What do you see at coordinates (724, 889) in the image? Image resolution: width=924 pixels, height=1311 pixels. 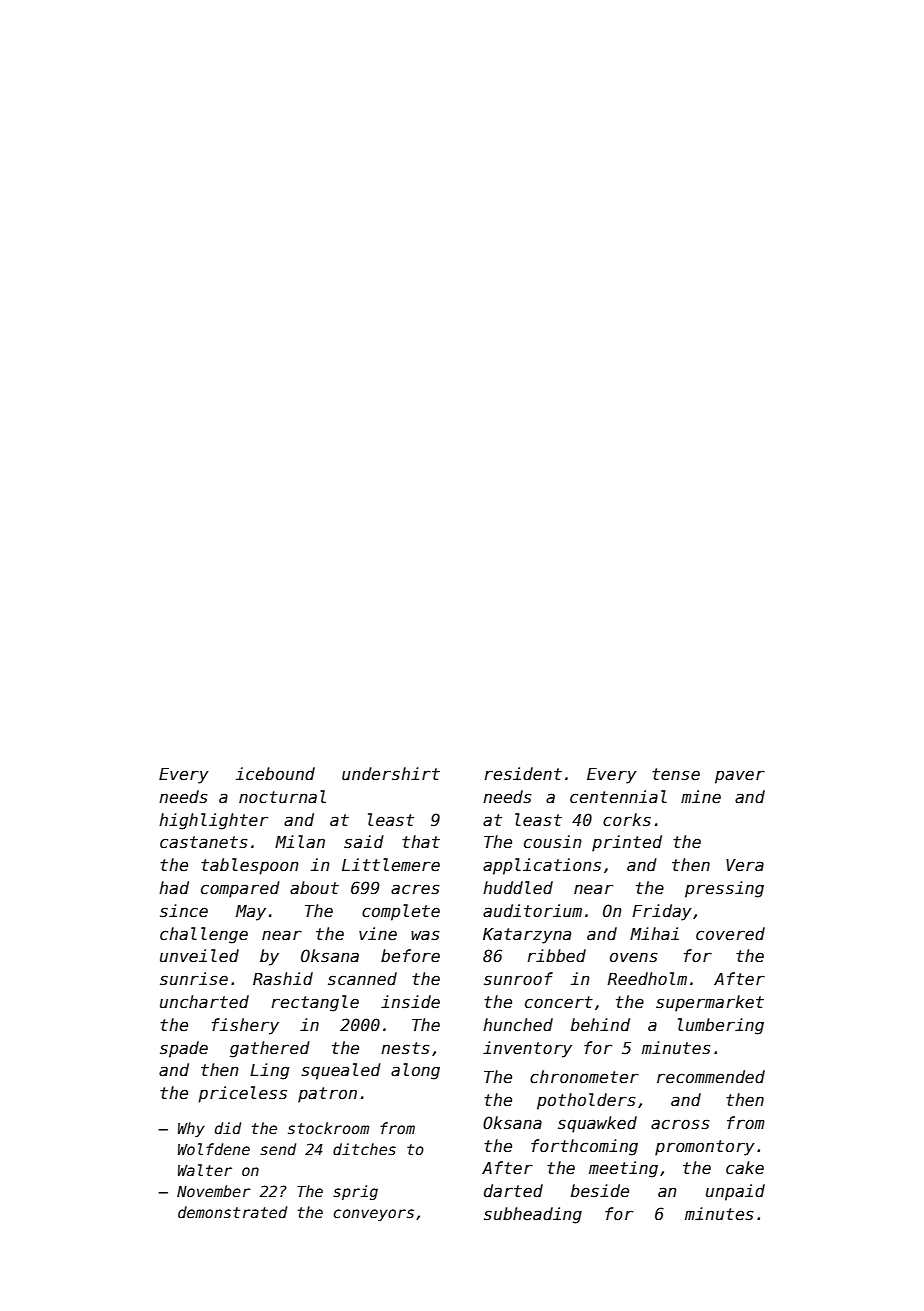 I see `pressing` at bounding box center [724, 889].
